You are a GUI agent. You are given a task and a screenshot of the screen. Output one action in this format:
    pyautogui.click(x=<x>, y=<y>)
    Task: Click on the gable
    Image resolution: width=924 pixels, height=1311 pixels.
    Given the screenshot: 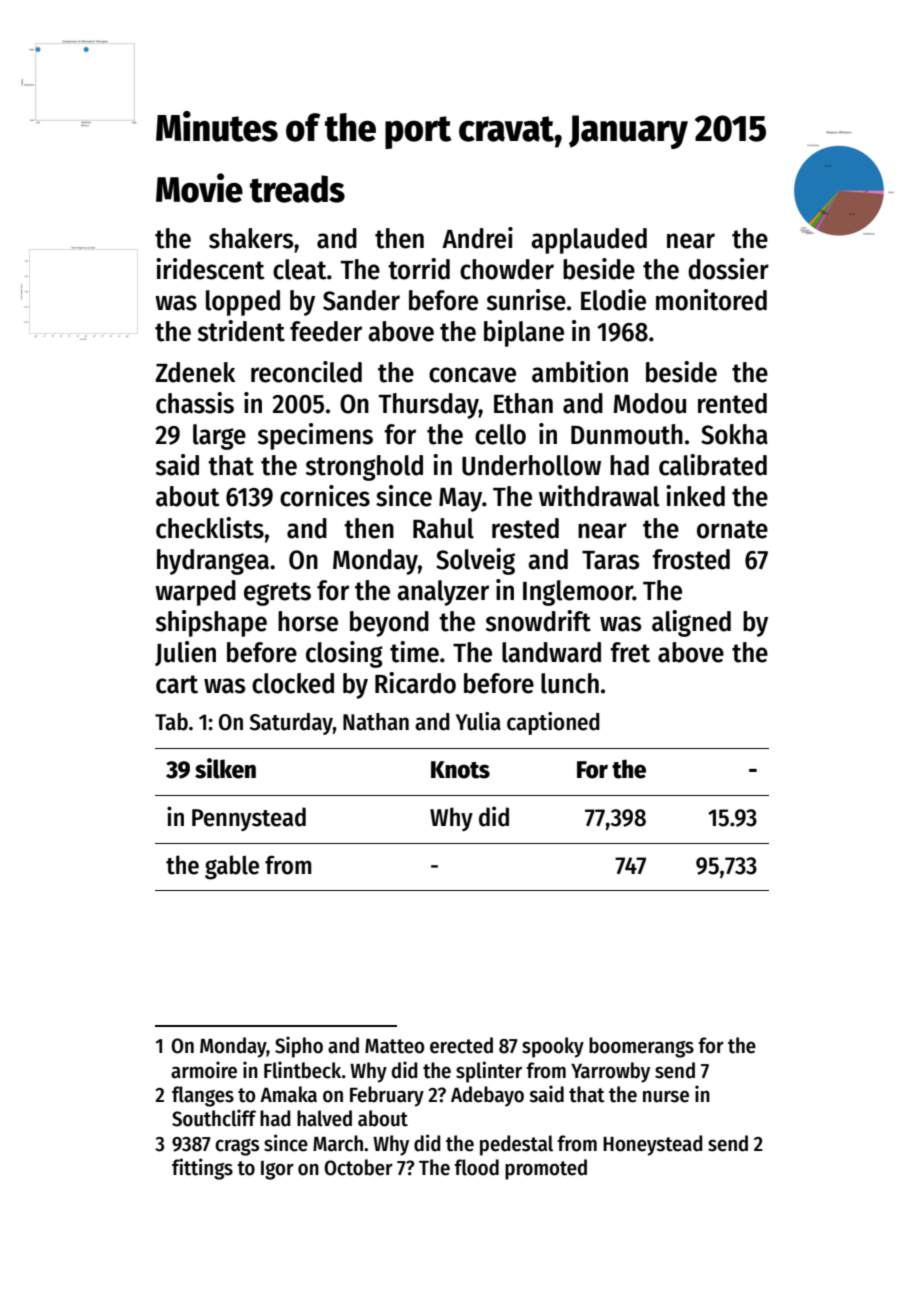 What is the action you would take?
    pyautogui.click(x=232, y=867)
